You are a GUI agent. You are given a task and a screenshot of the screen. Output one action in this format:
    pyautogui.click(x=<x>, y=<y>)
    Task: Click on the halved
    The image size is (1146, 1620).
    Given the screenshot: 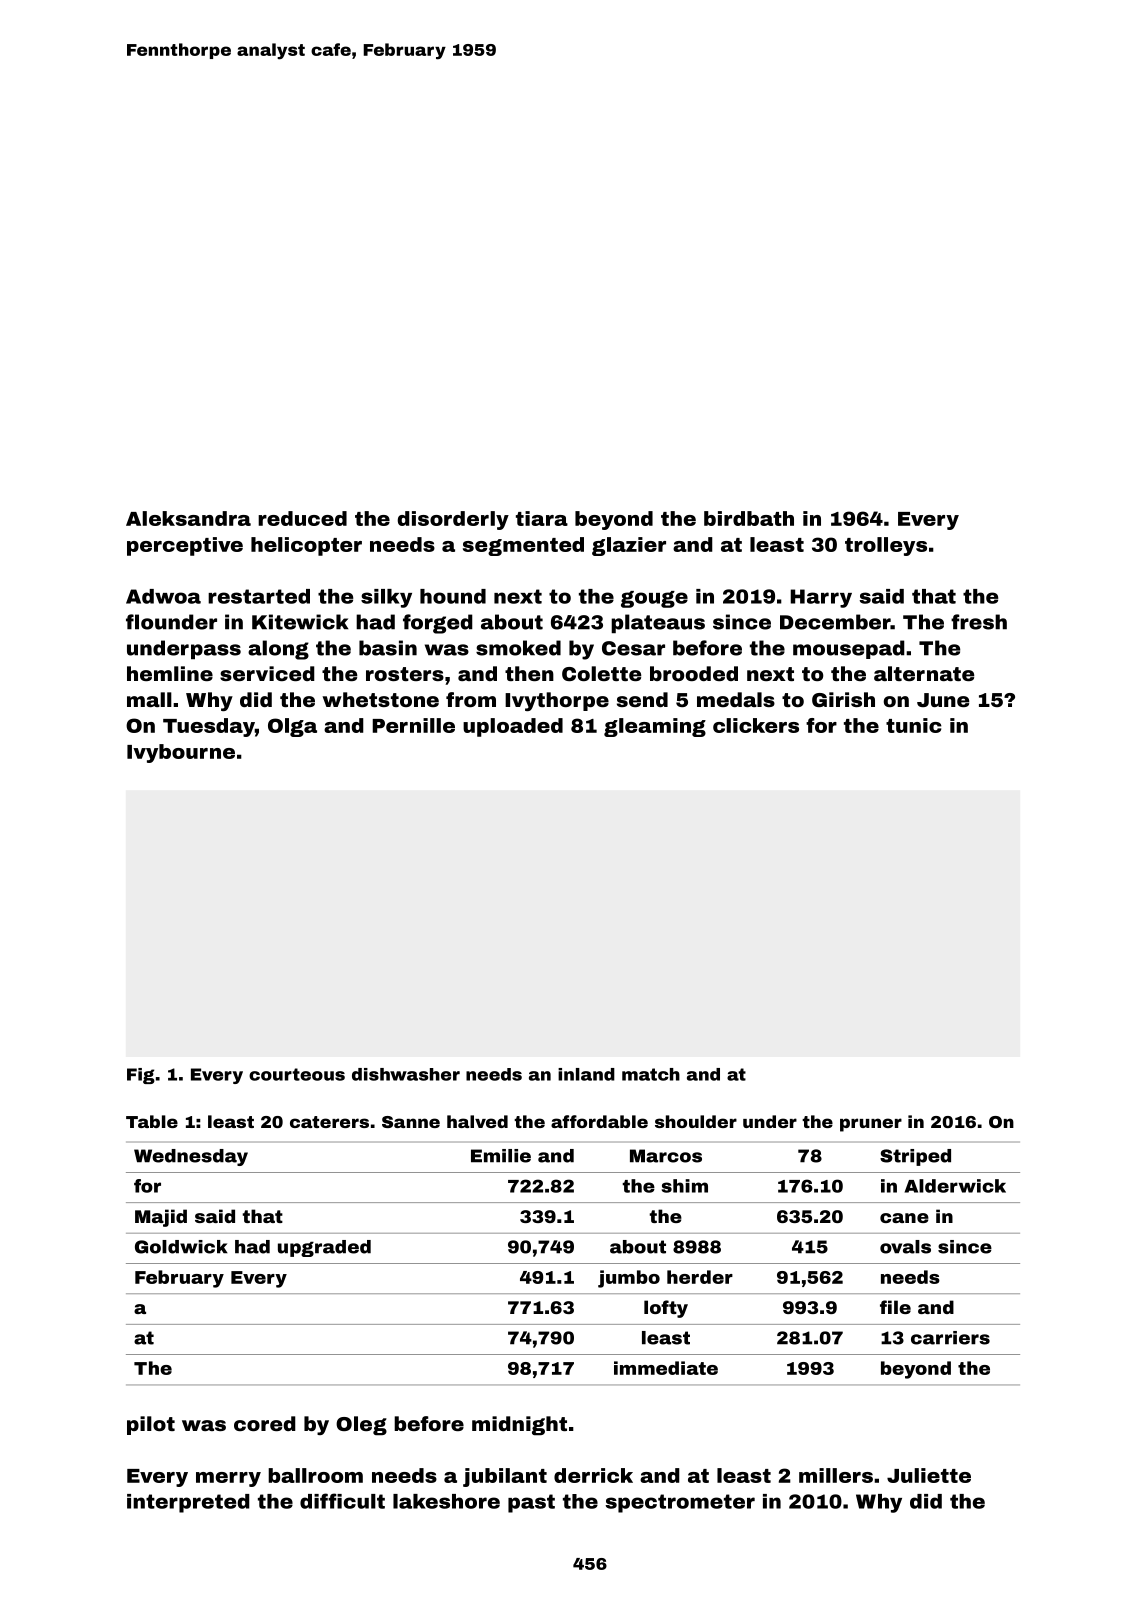 What is the action you would take?
    pyautogui.click(x=477, y=1121)
